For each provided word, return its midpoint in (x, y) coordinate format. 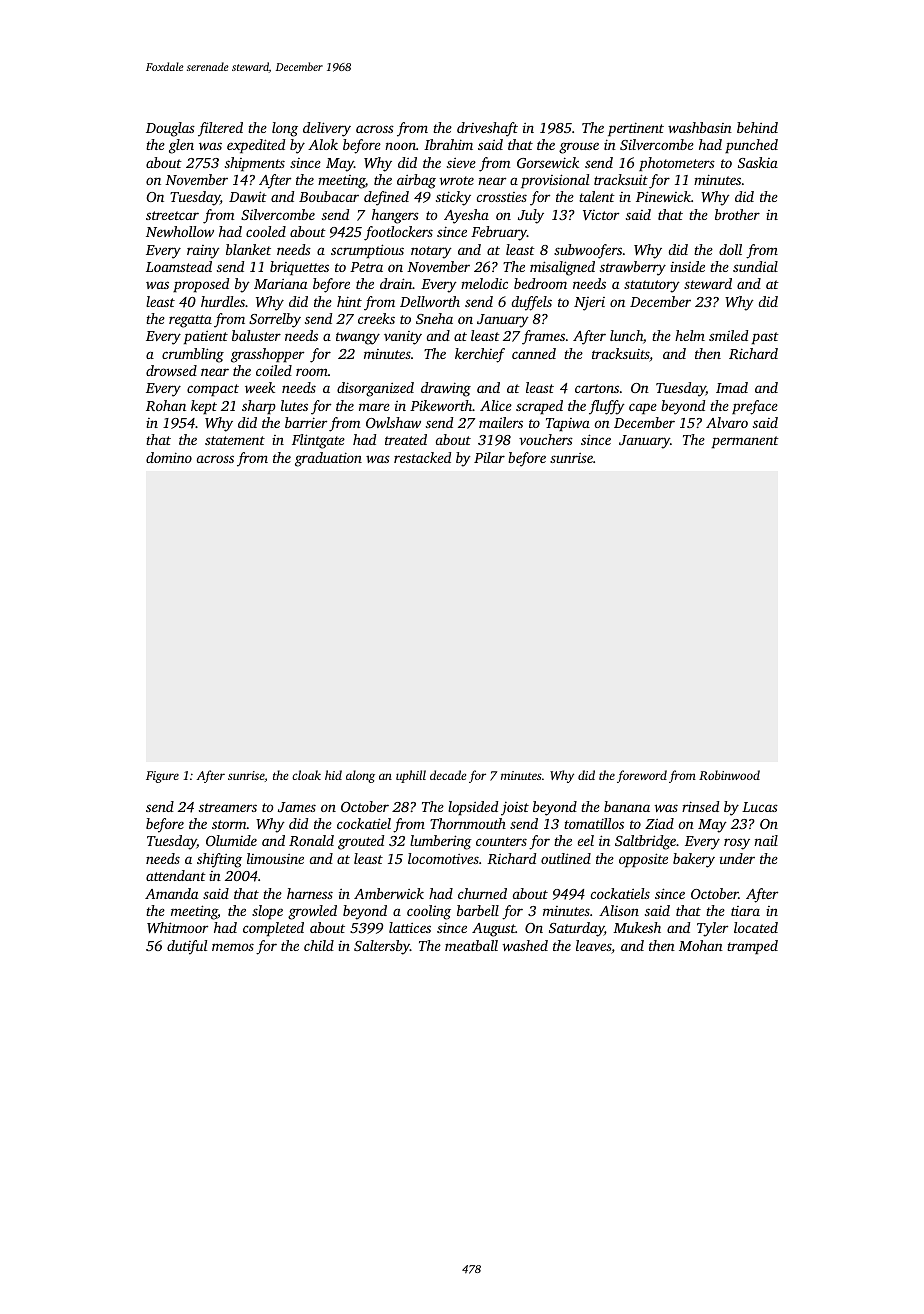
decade (448, 775)
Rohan (166, 405)
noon (400, 146)
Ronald (311, 840)
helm (690, 335)
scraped (539, 407)
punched (751, 146)
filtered (220, 129)
